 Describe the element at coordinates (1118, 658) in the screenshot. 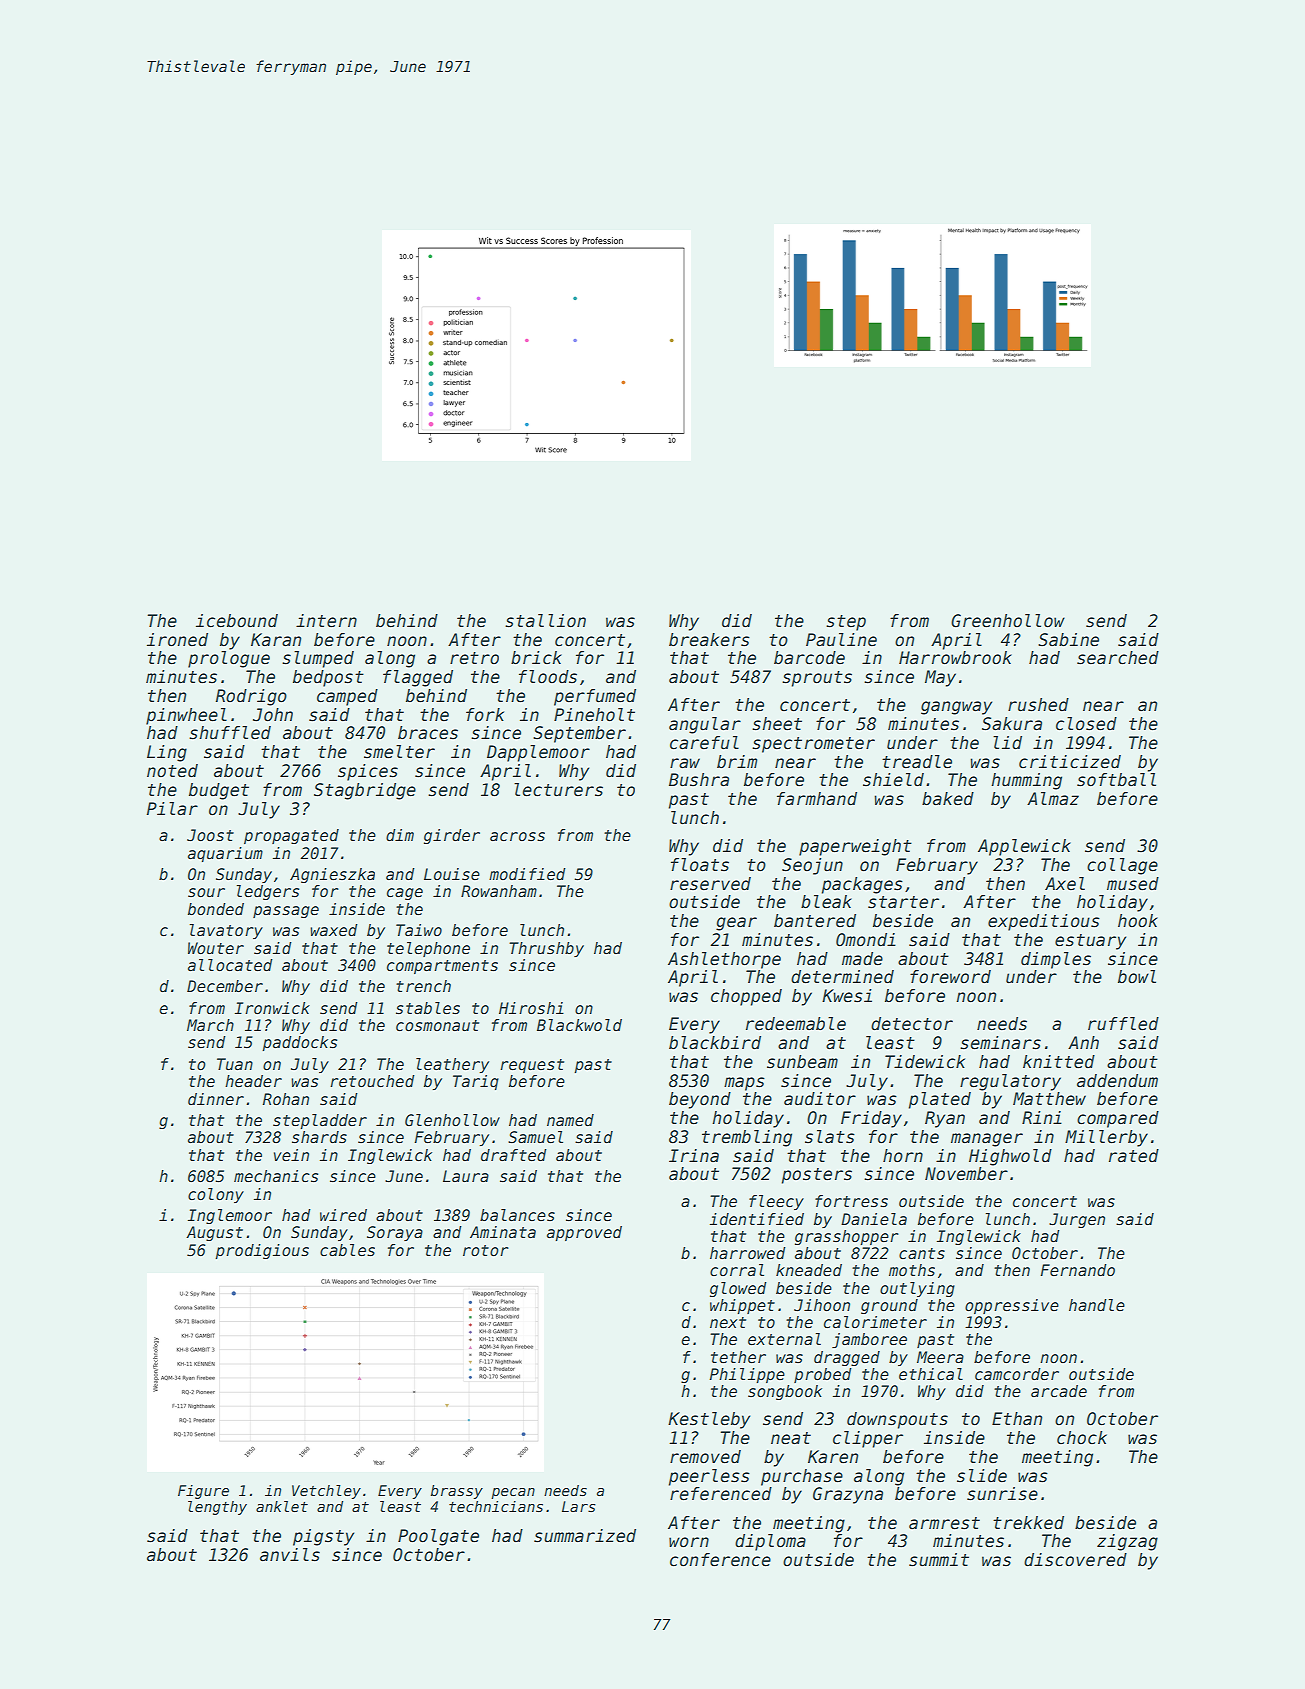

I see `searched` at that location.
